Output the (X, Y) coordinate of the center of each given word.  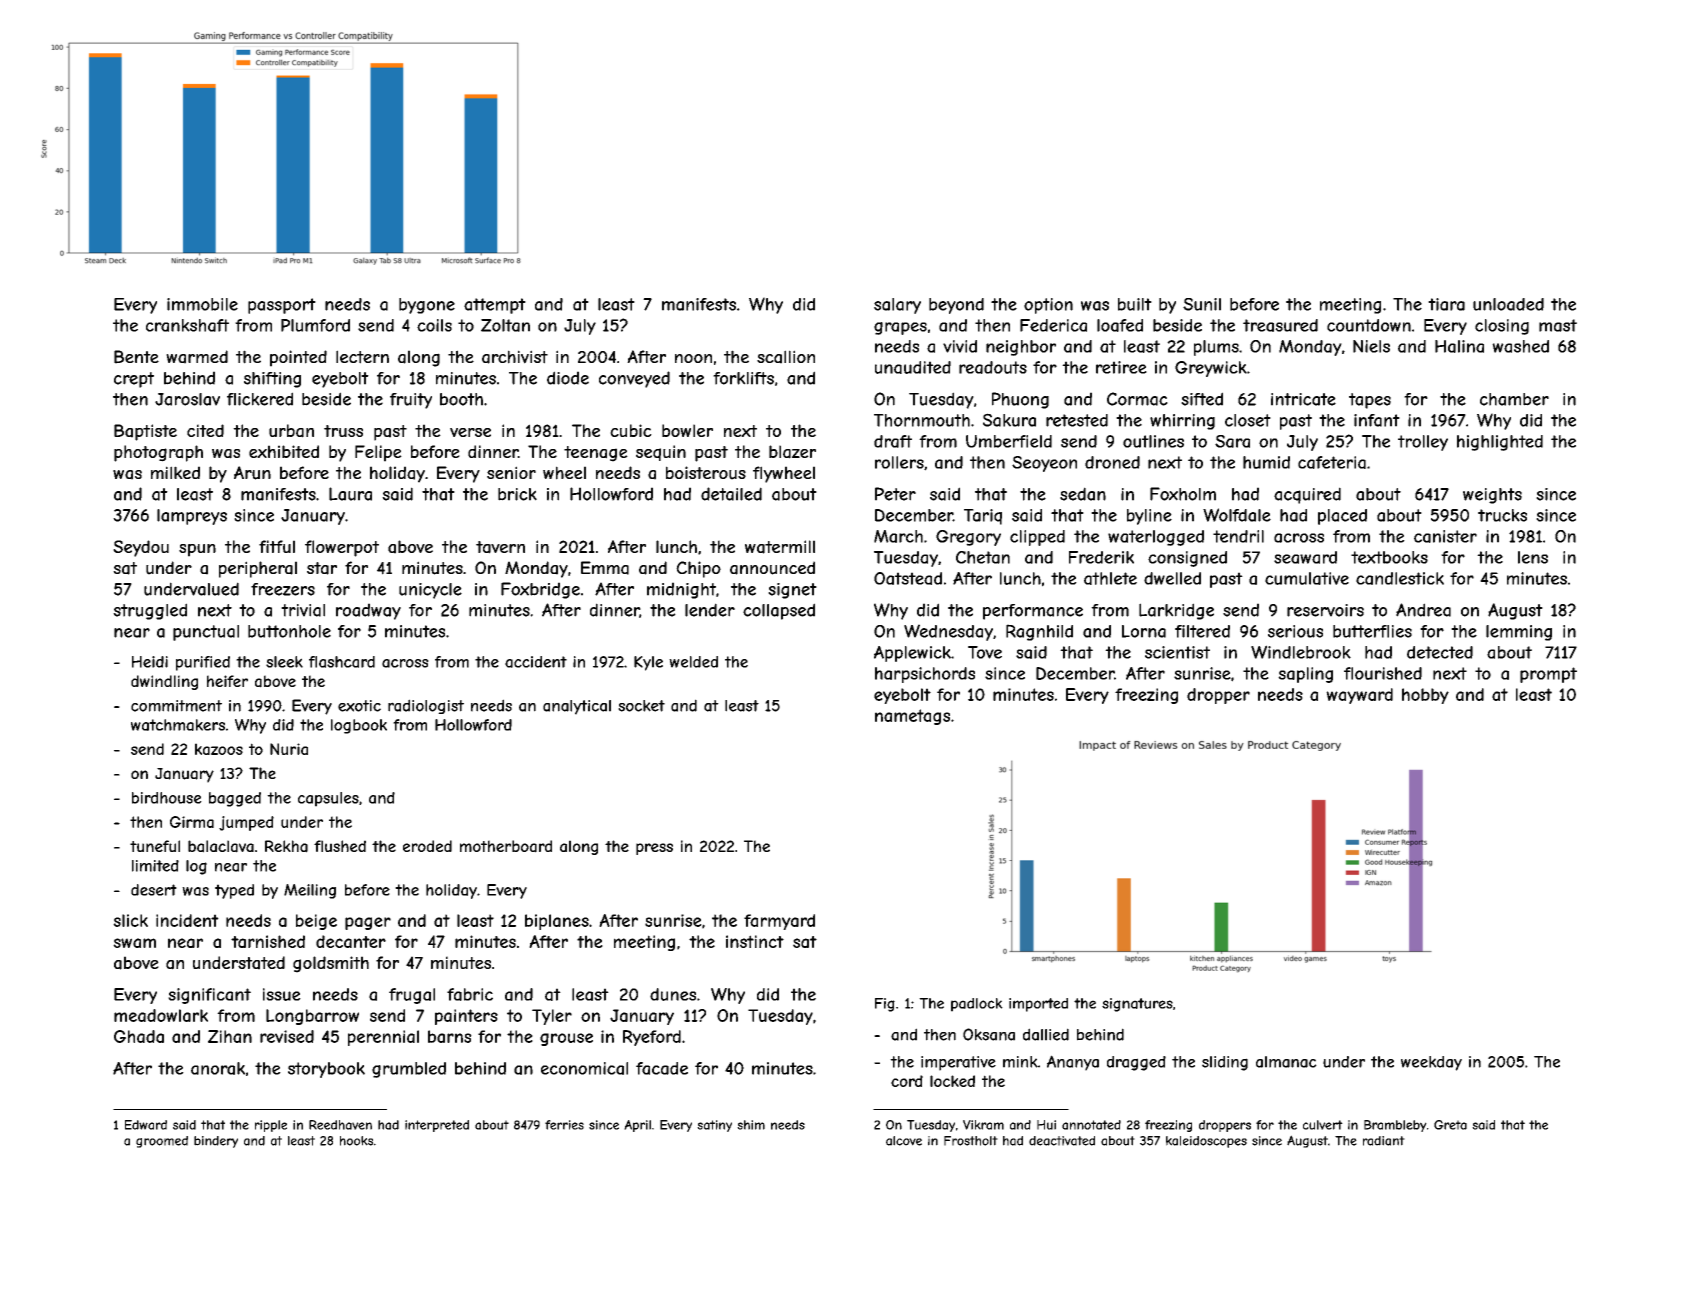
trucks (1502, 515)
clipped (1037, 538)
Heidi (150, 662)
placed (1342, 517)
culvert (1323, 1125)
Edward (146, 1125)
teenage (596, 454)
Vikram (983, 1125)
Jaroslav (187, 399)
